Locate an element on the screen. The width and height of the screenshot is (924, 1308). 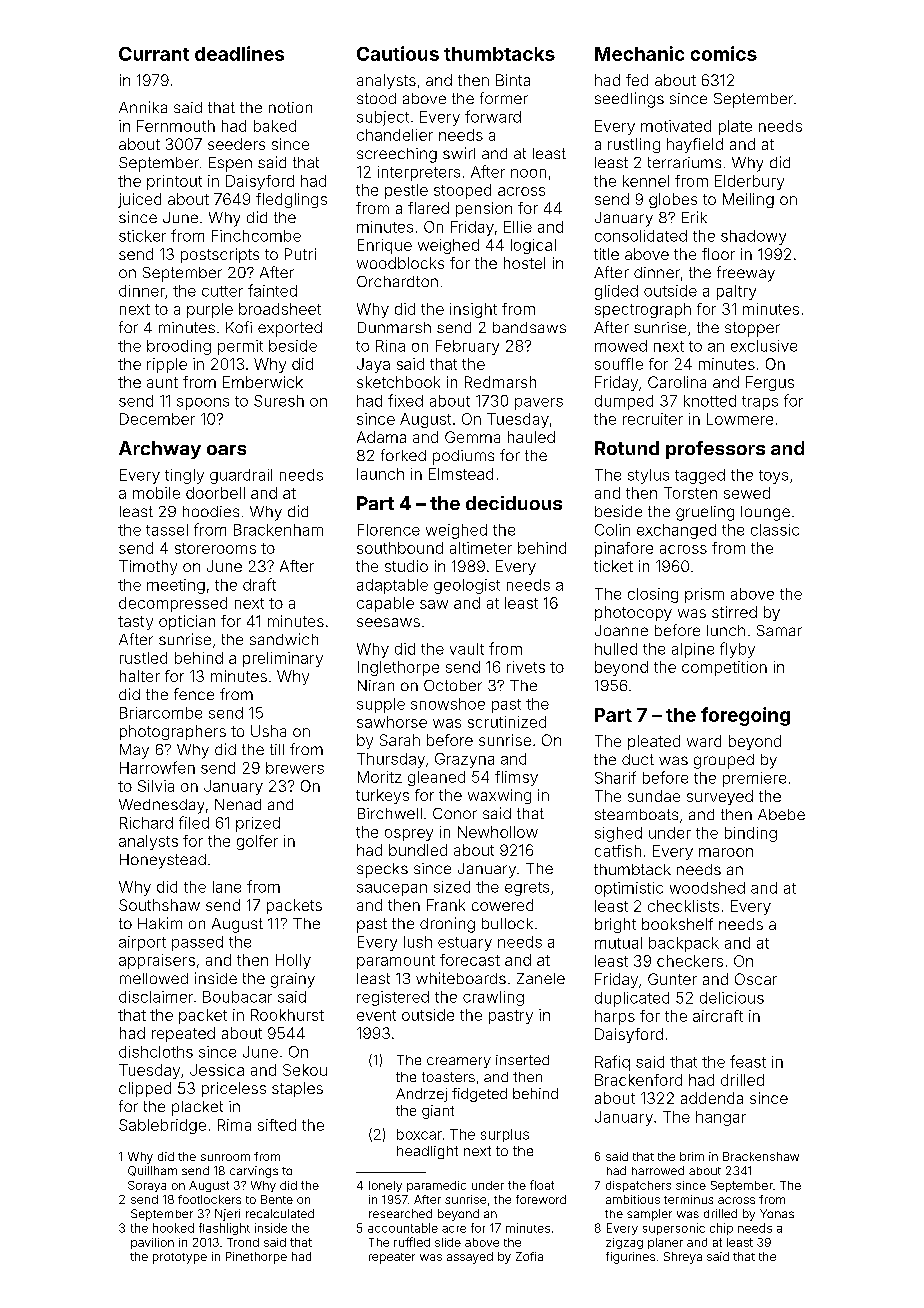
prototype is located at coordinates (180, 1258).
